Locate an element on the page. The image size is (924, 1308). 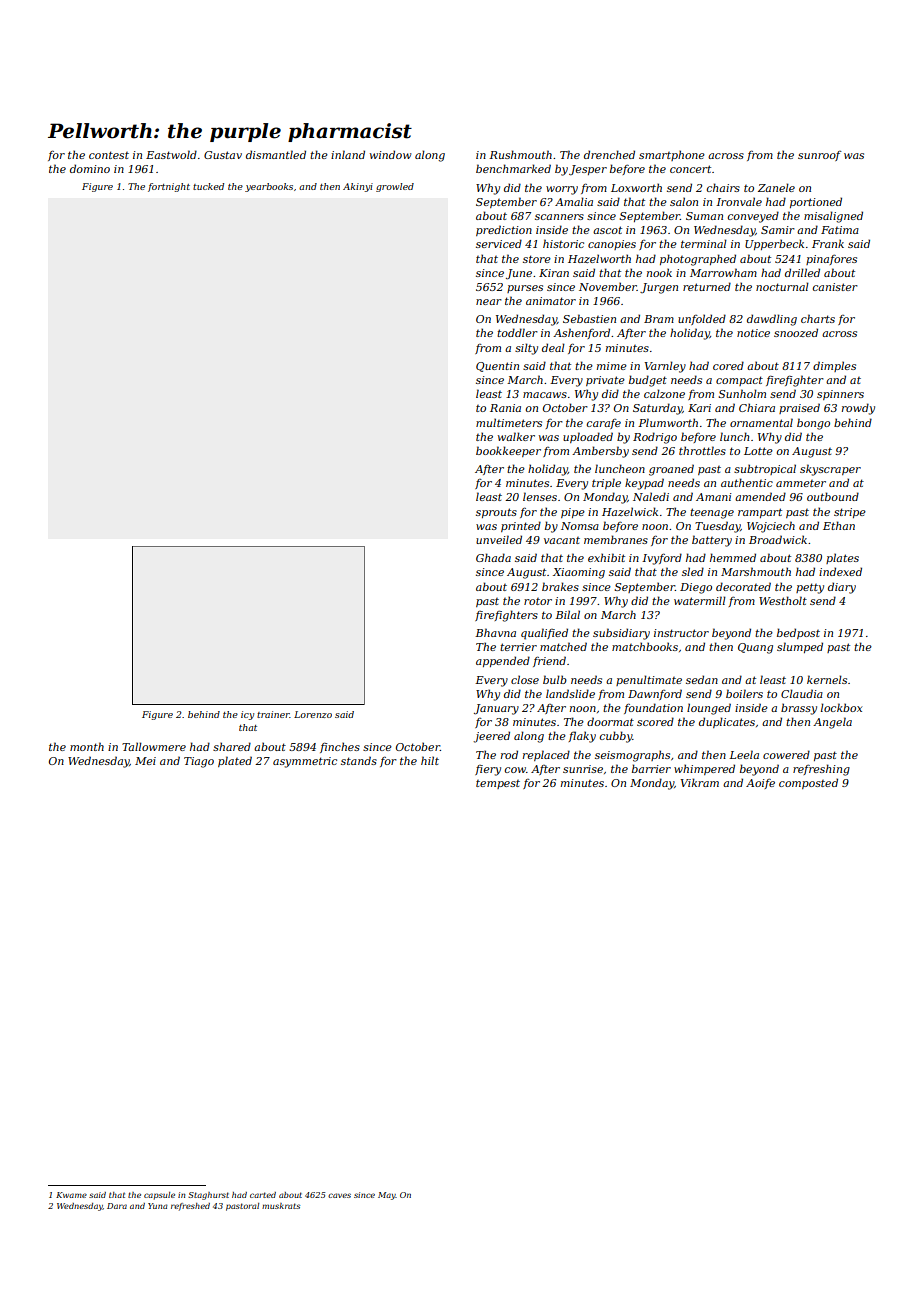
lockbox is located at coordinates (841, 707).
